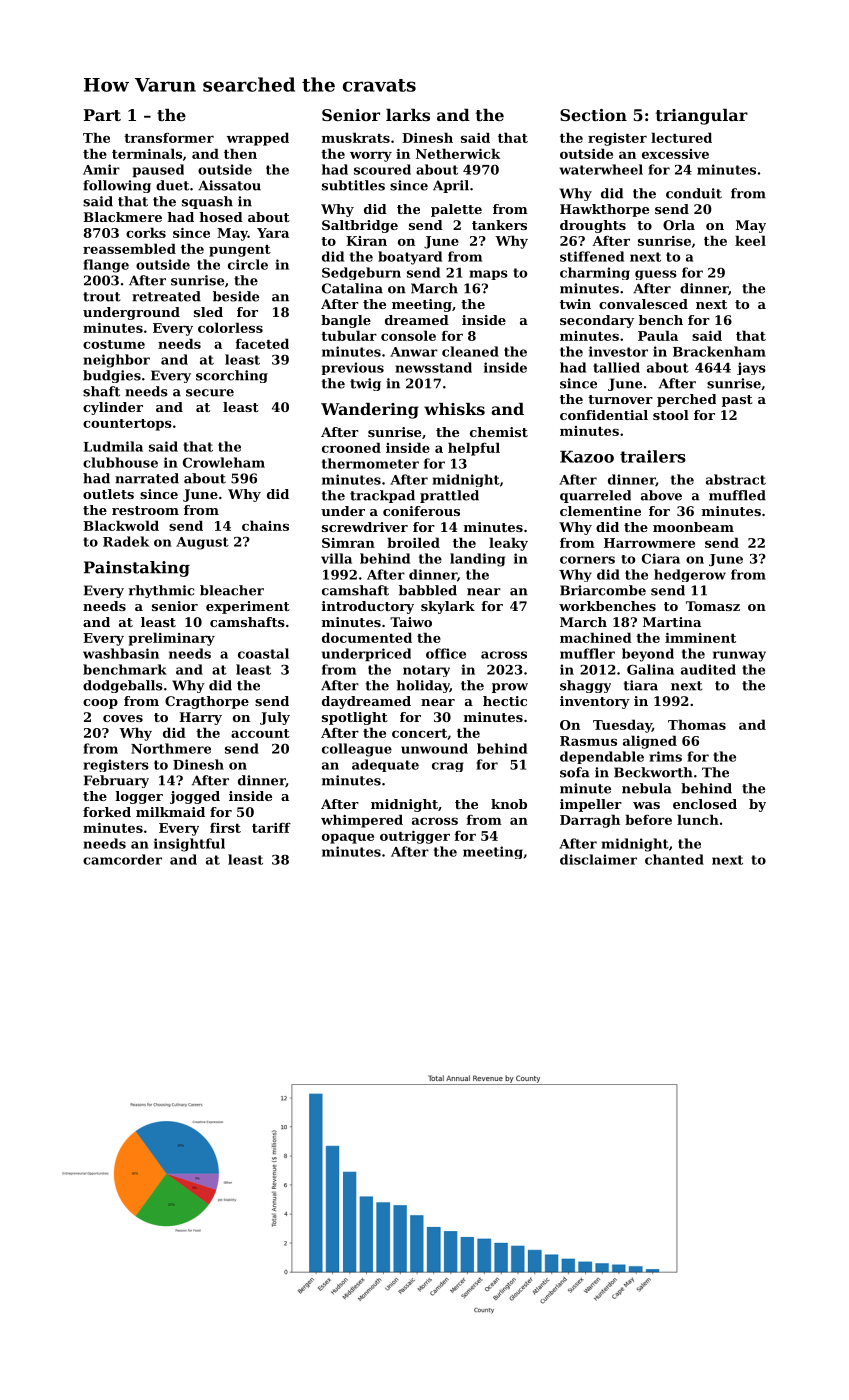 Image resolution: width=849 pixels, height=1400 pixels. I want to click on Anwar, so click(414, 352).
